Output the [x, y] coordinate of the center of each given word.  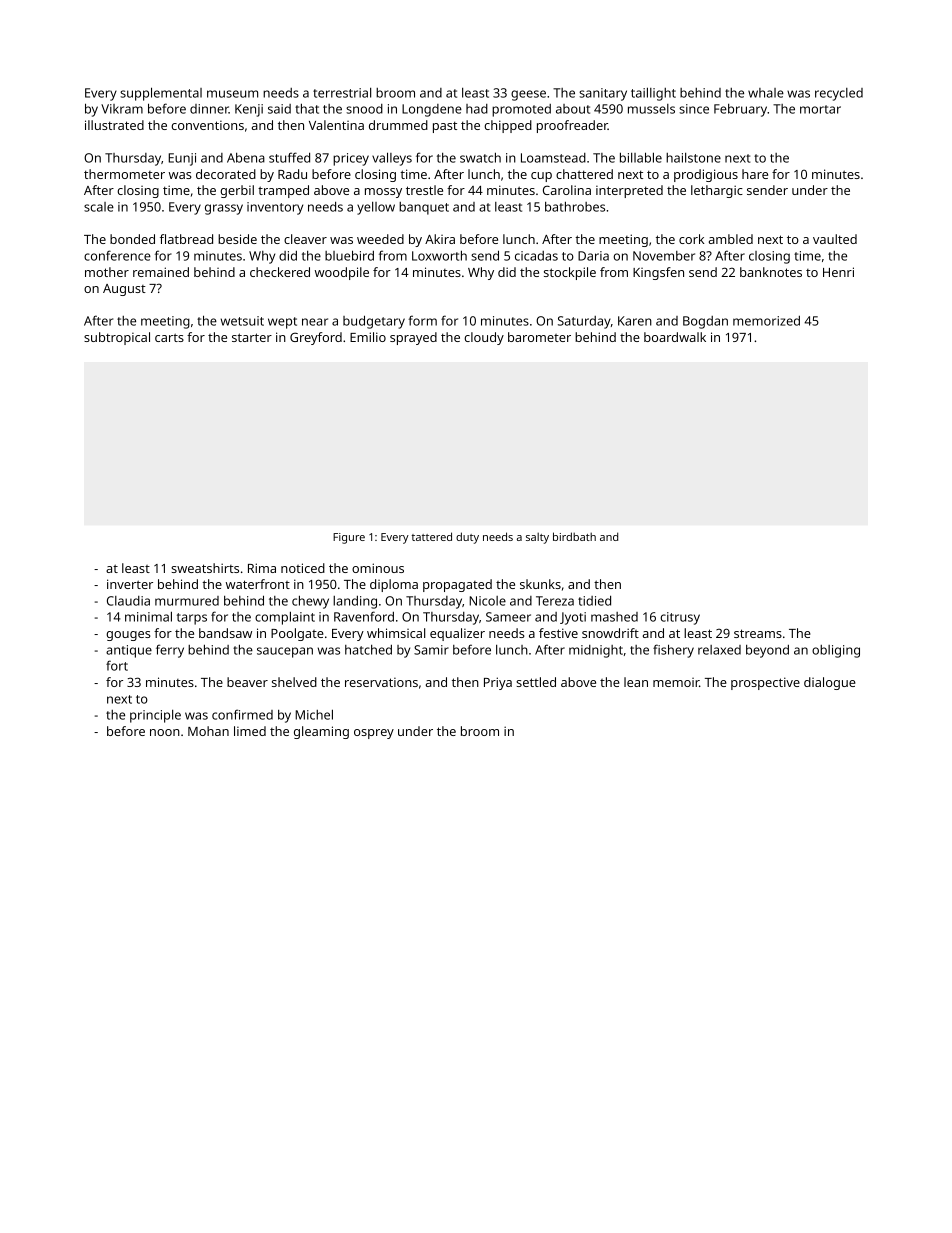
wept [282, 323]
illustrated [114, 125]
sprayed [413, 338]
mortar [820, 109]
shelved [294, 682]
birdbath [574, 536]
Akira [440, 239]
